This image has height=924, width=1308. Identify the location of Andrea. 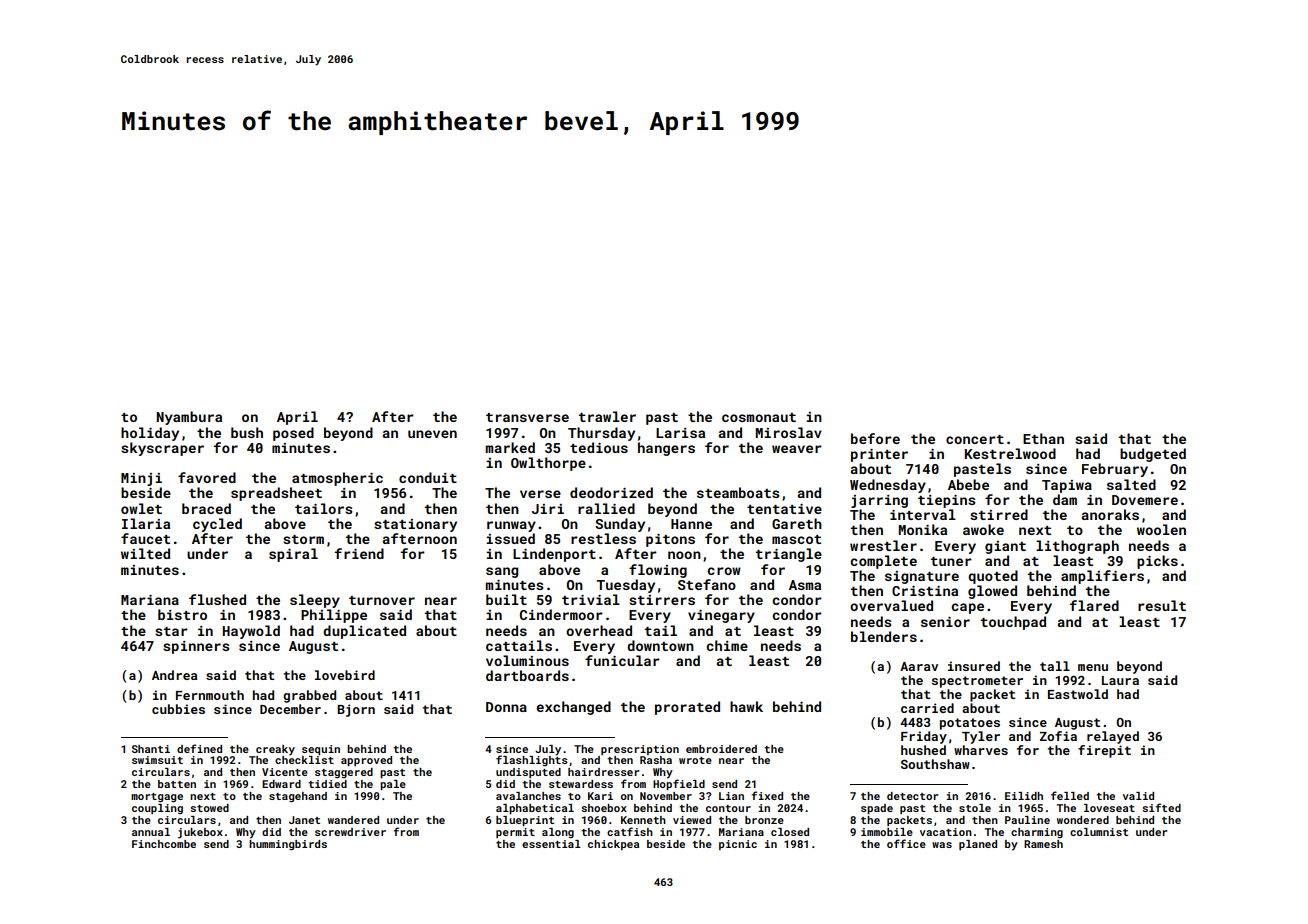
(174, 675).
